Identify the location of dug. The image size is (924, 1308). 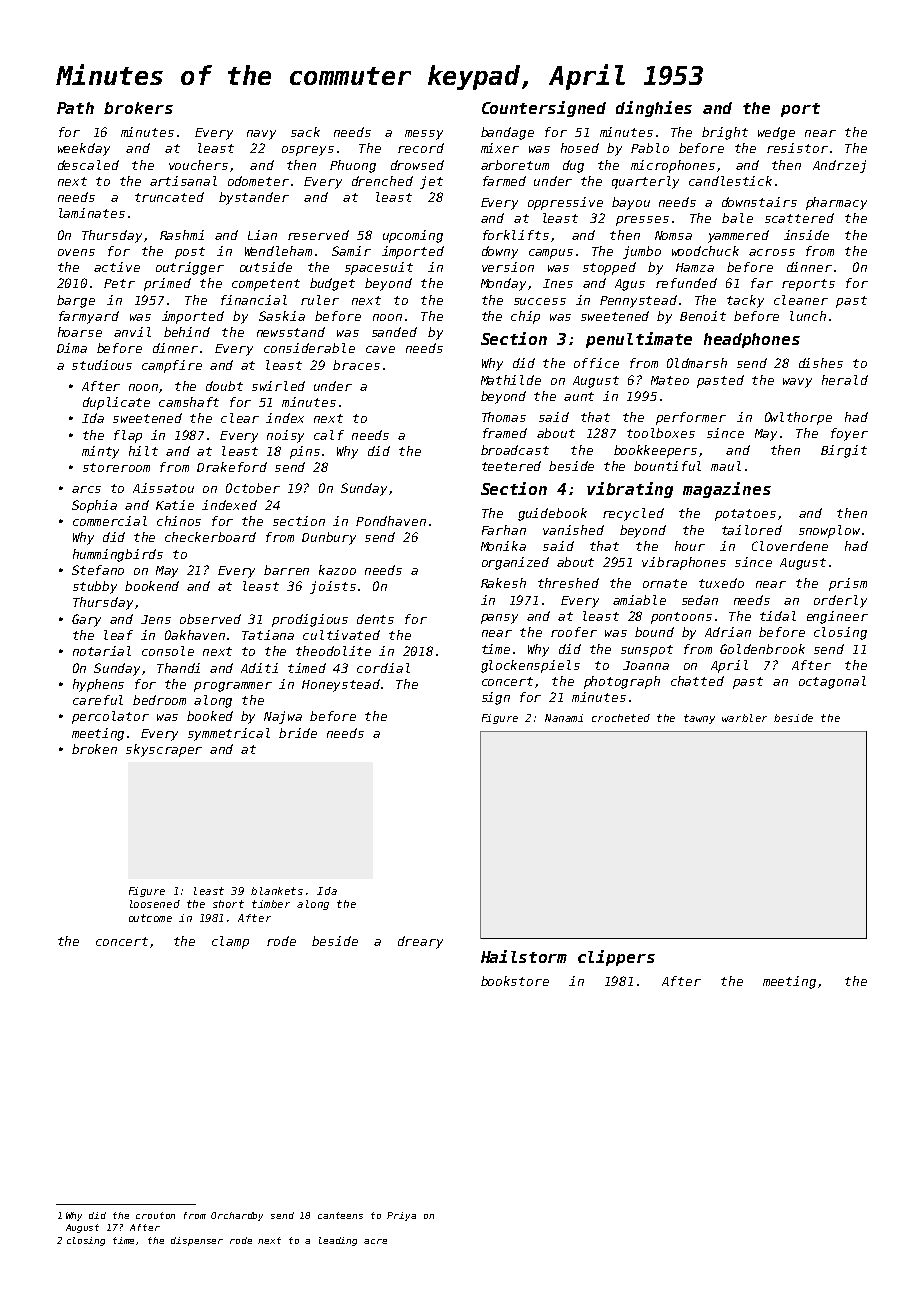
(573, 166).
